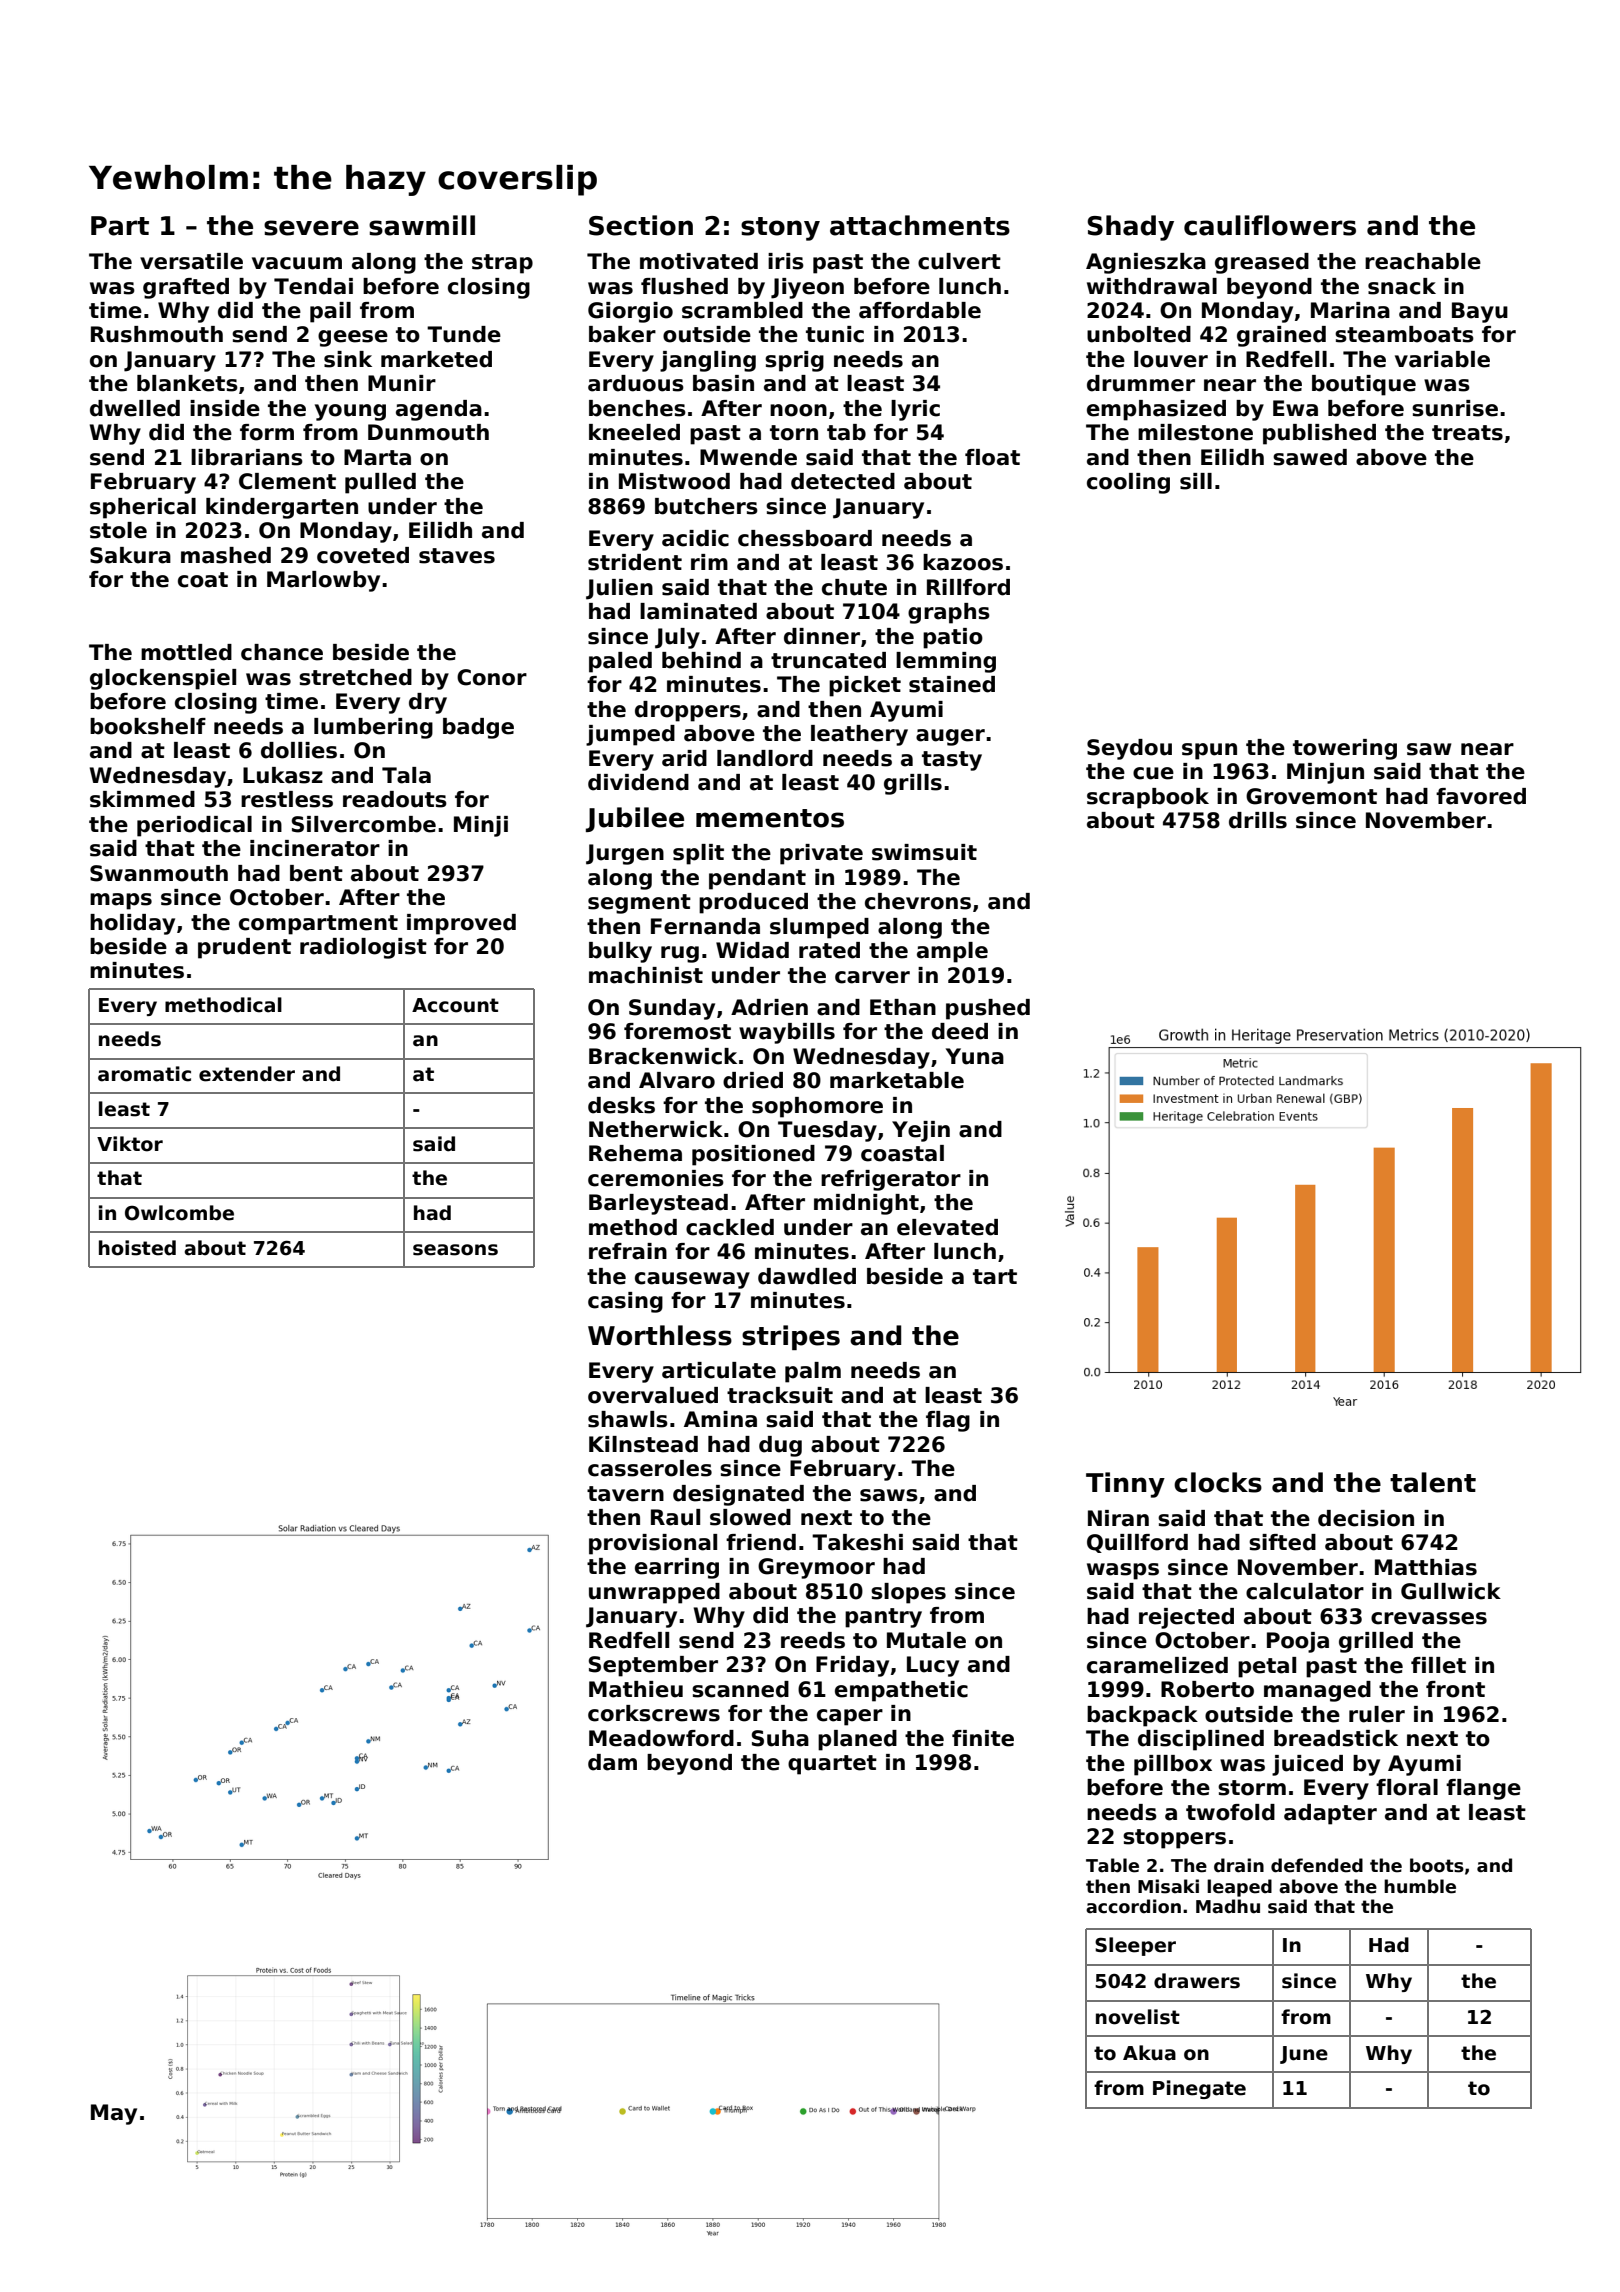 The width and height of the screenshot is (1620, 2292). I want to click on Meadowford, so click(661, 1738).
